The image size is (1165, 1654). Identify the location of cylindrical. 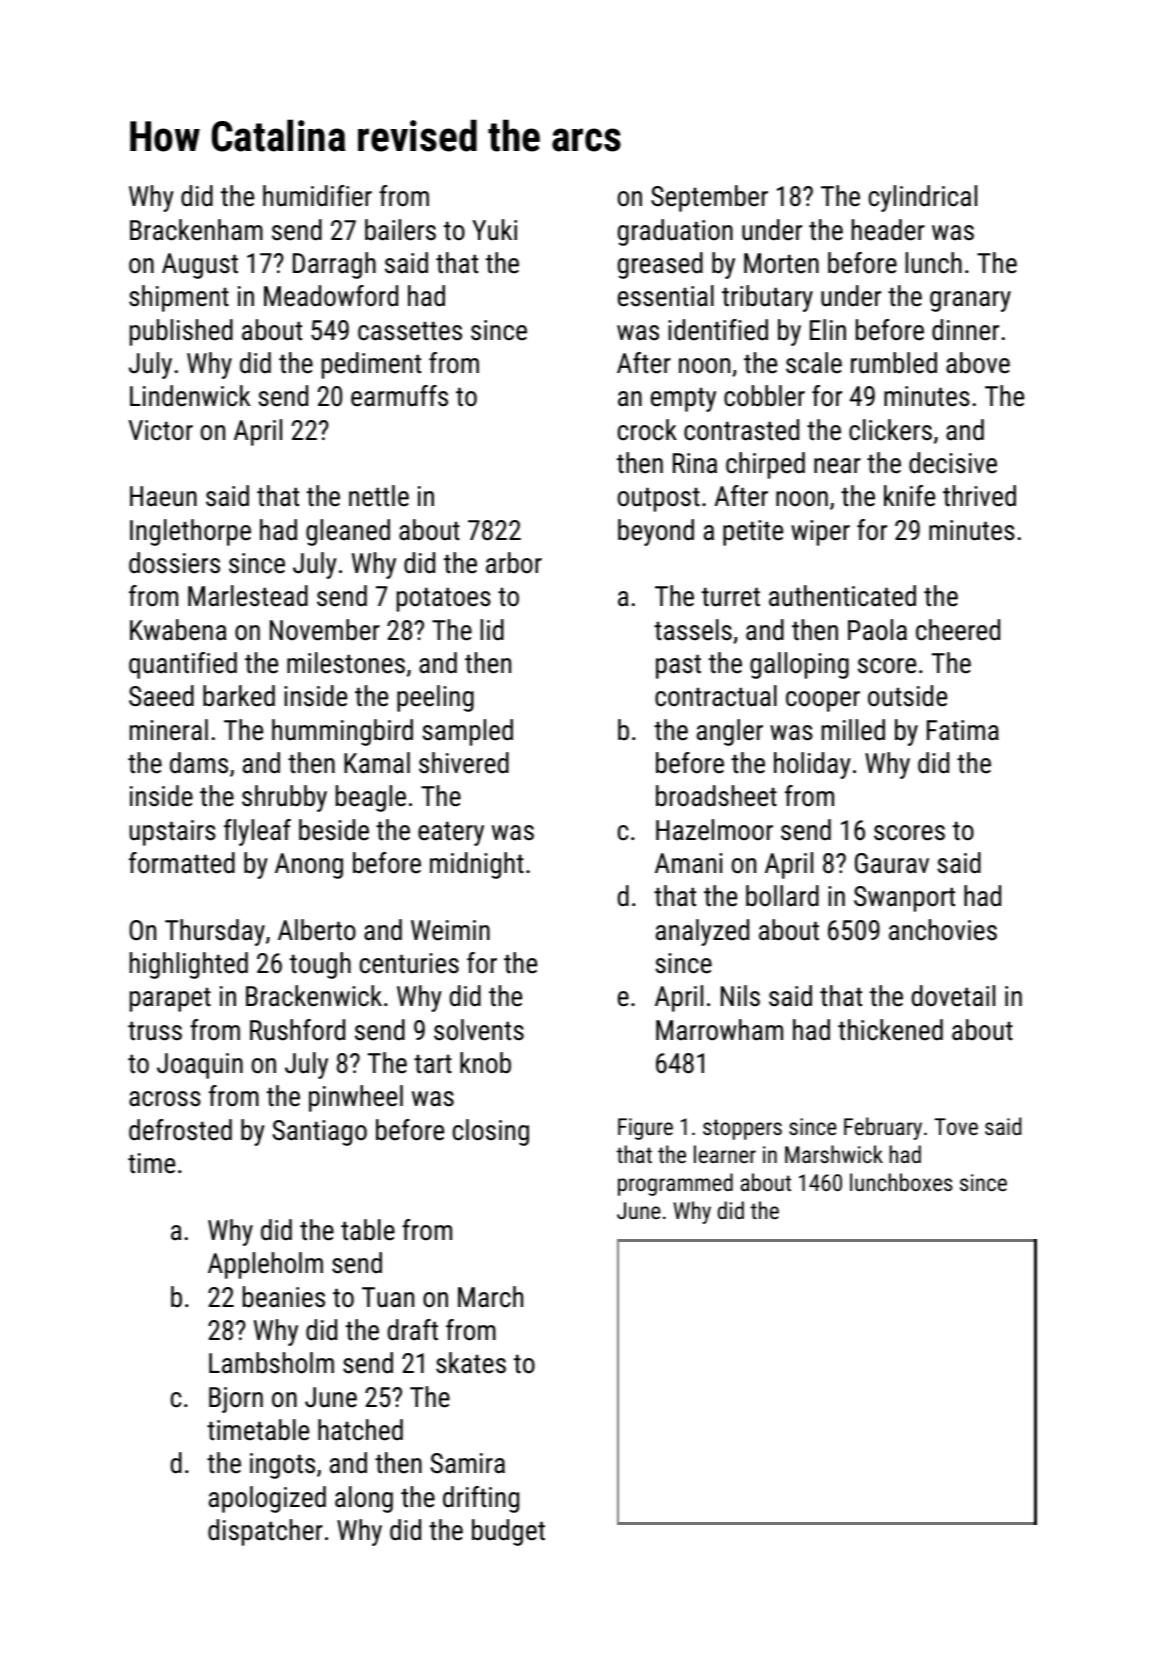
(923, 198).
